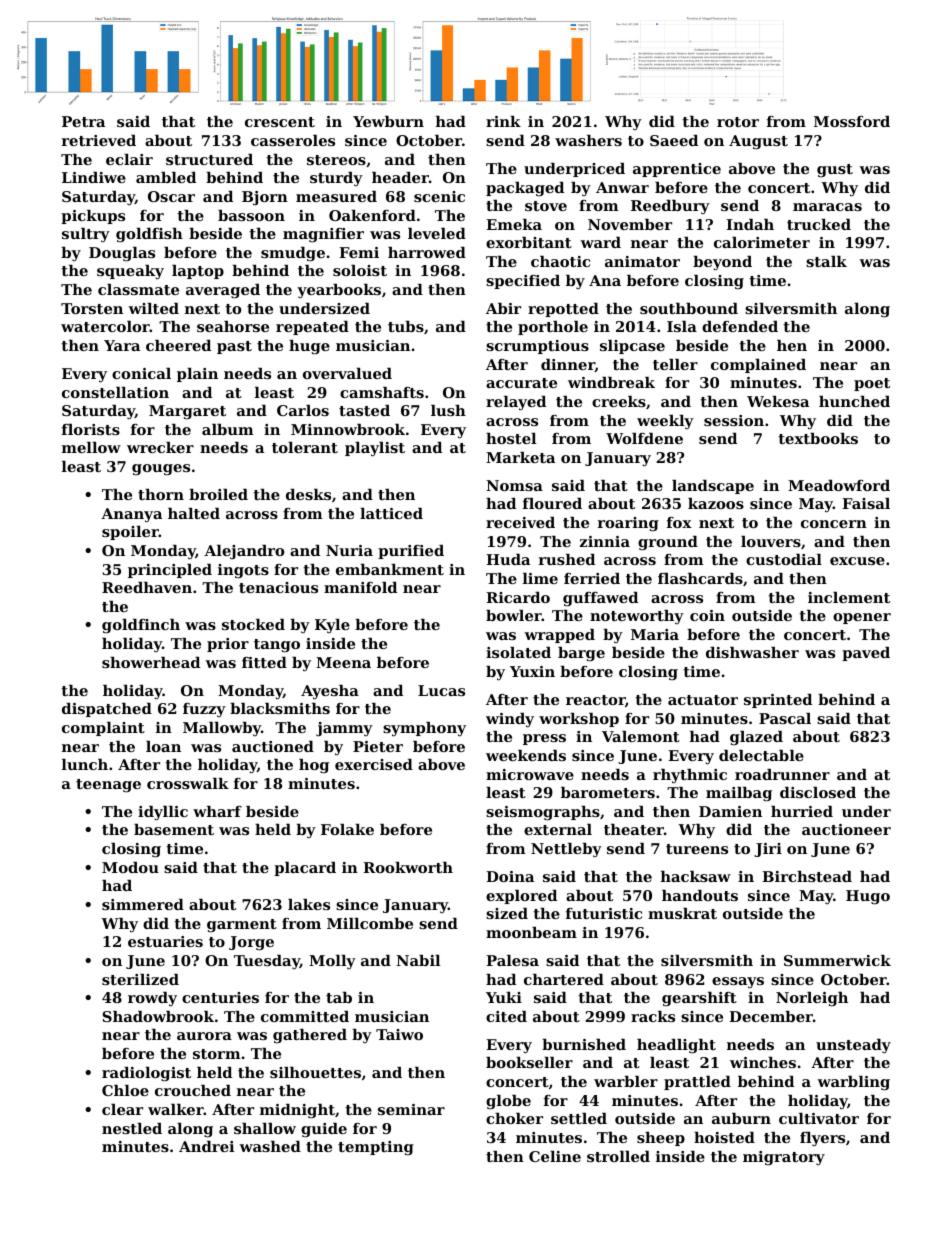 Image resolution: width=952 pixels, height=1233 pixels. Describe the element at coordinates (280, 122) in the screenshot. I see `crescent` at that location.
